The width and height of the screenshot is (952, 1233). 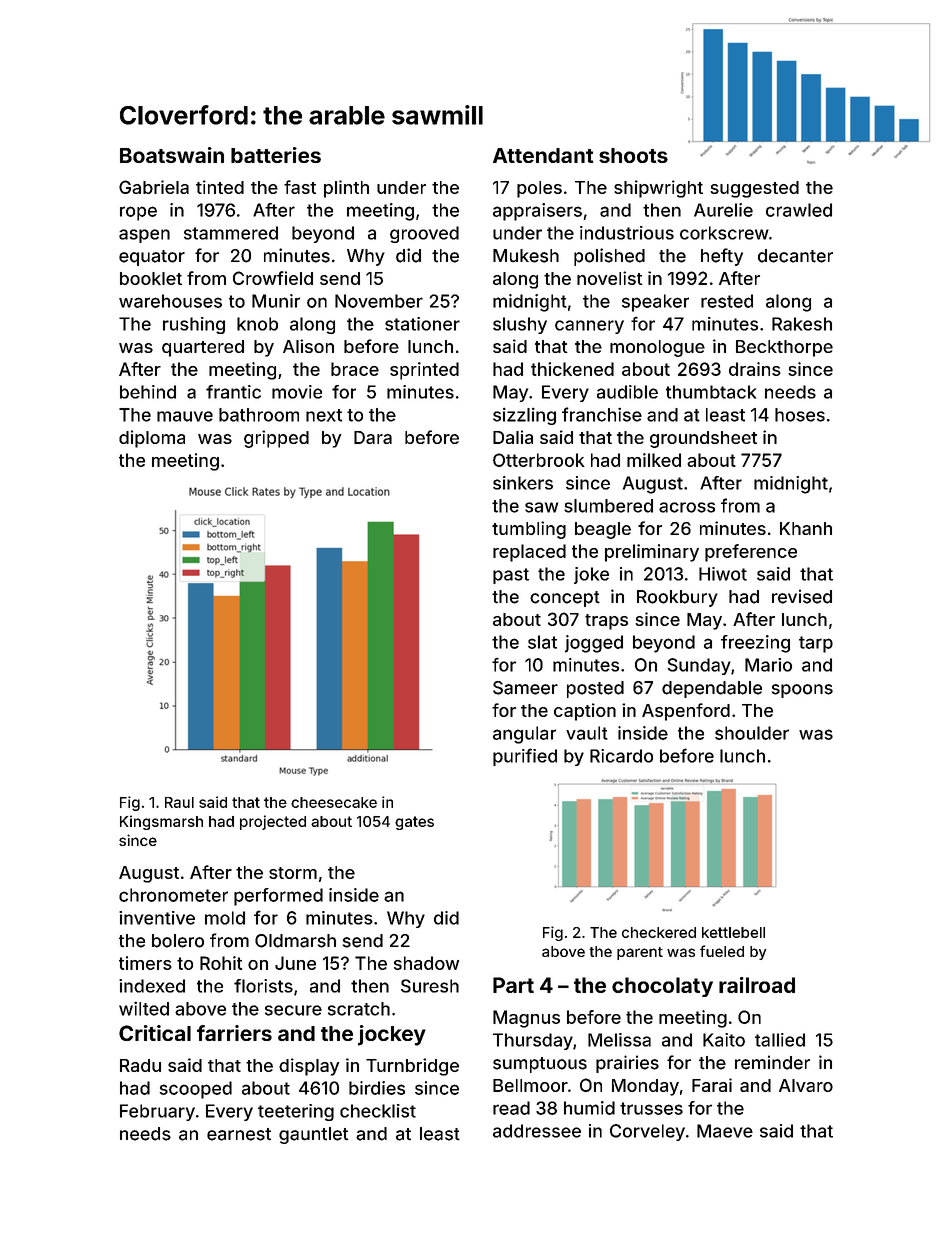 I want to click on decanter, so click(x=795, y=256).
